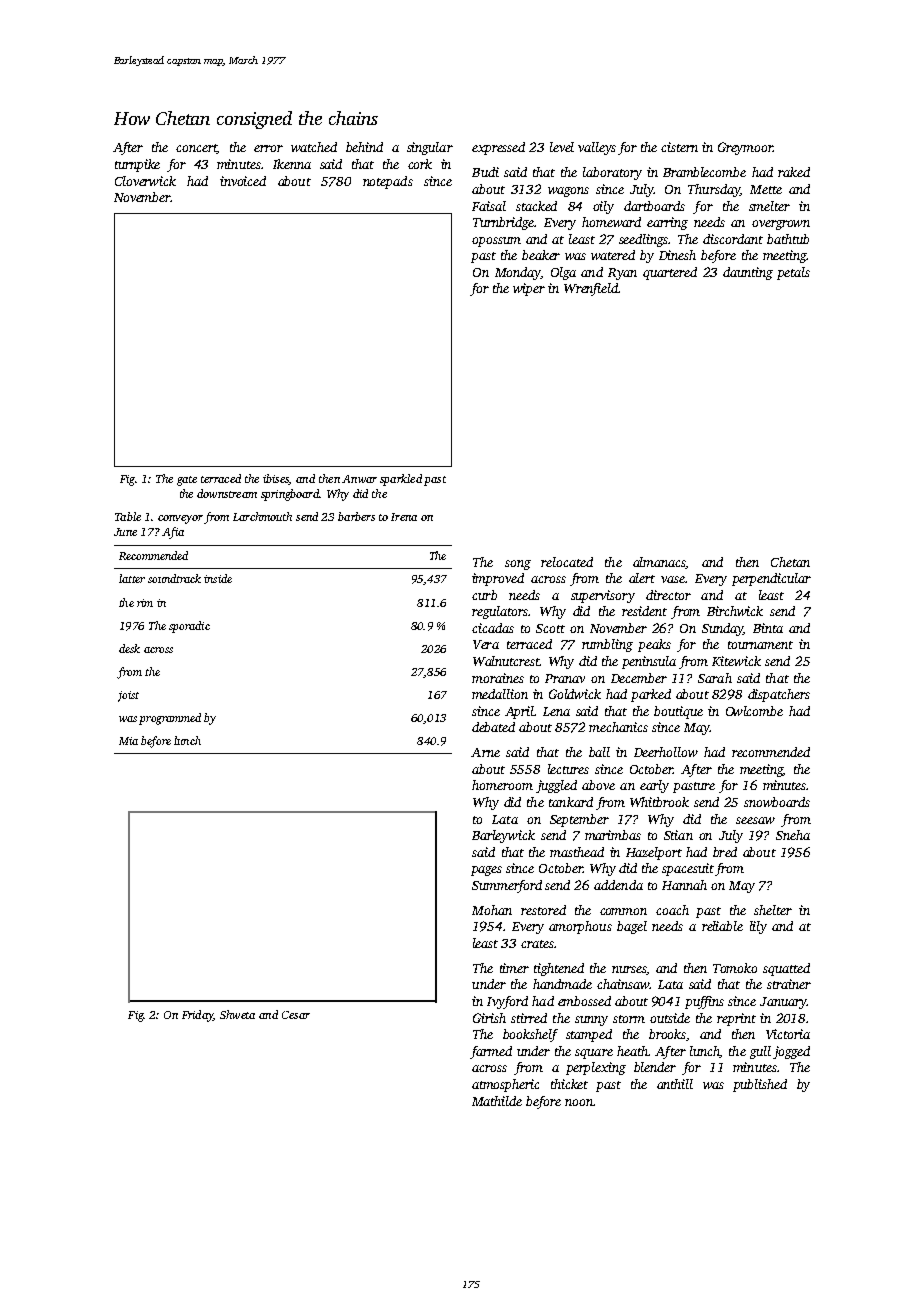  What do you see at coordinates (276, 479) in the page?
I see `ibises` at bounding box center [276, 479].
